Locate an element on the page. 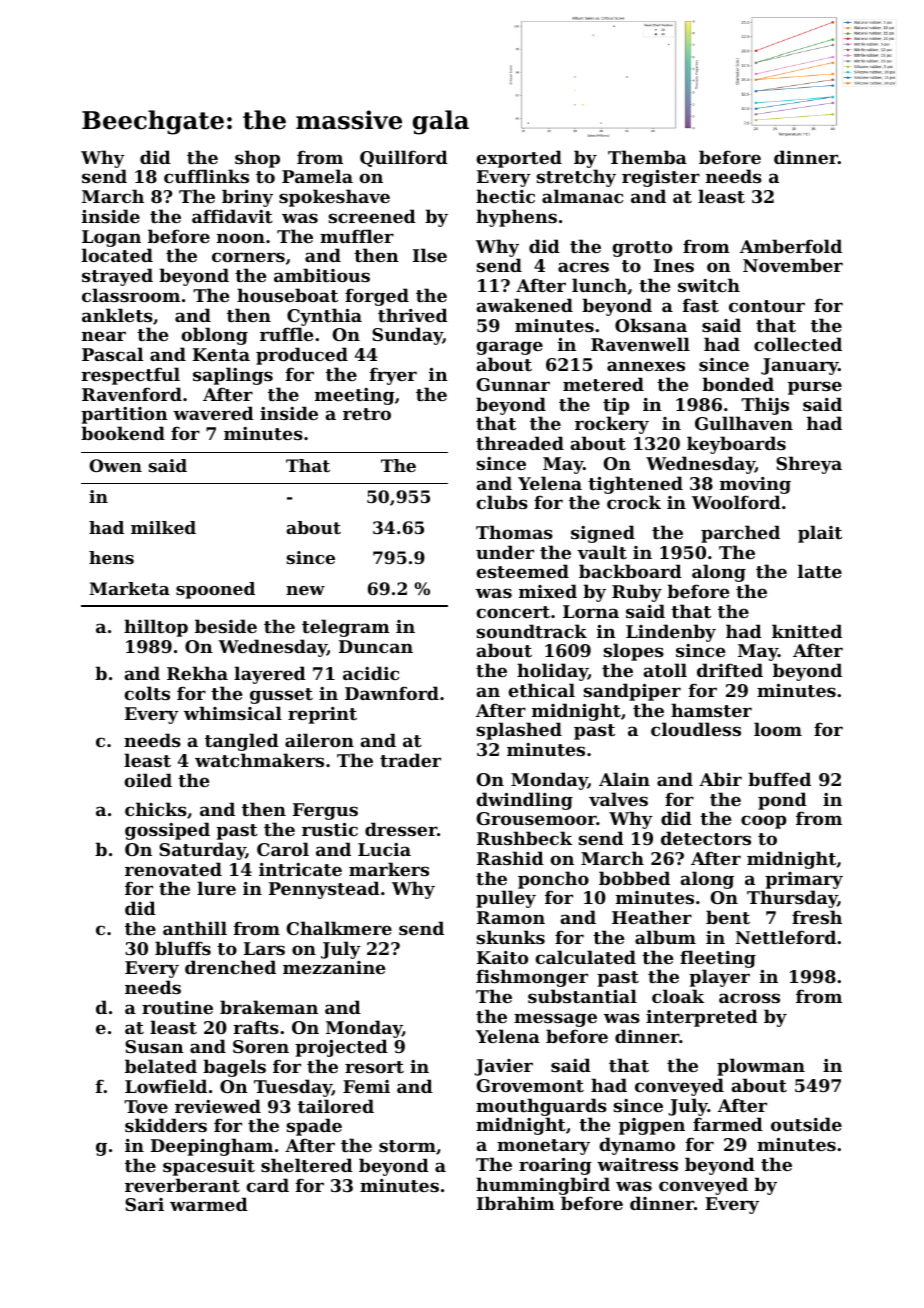 The image size is (924, 1308). watchmakers is located at coordinates (259, 760).
